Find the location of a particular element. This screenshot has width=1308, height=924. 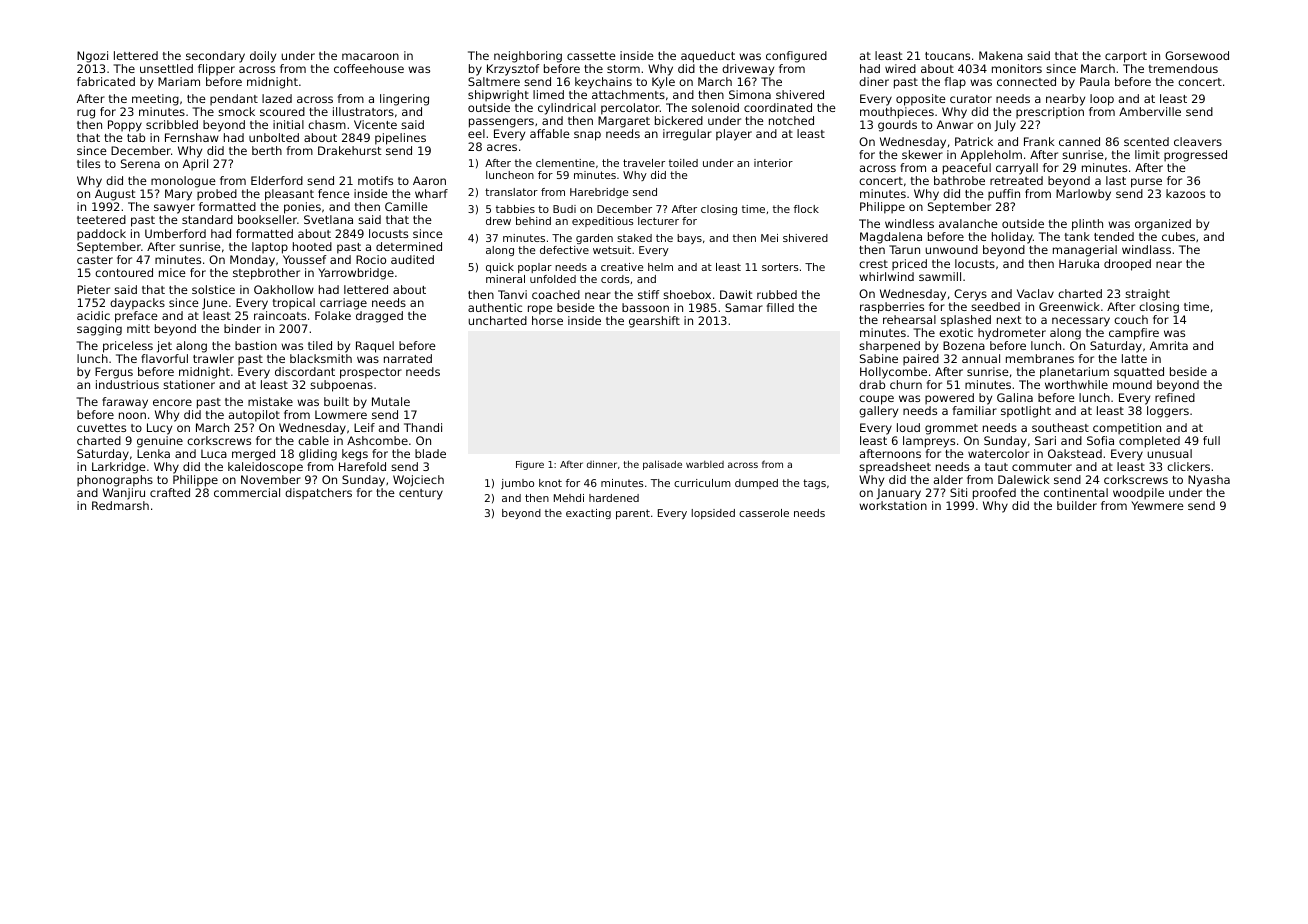

drab is located at coordinates (872, 384).
